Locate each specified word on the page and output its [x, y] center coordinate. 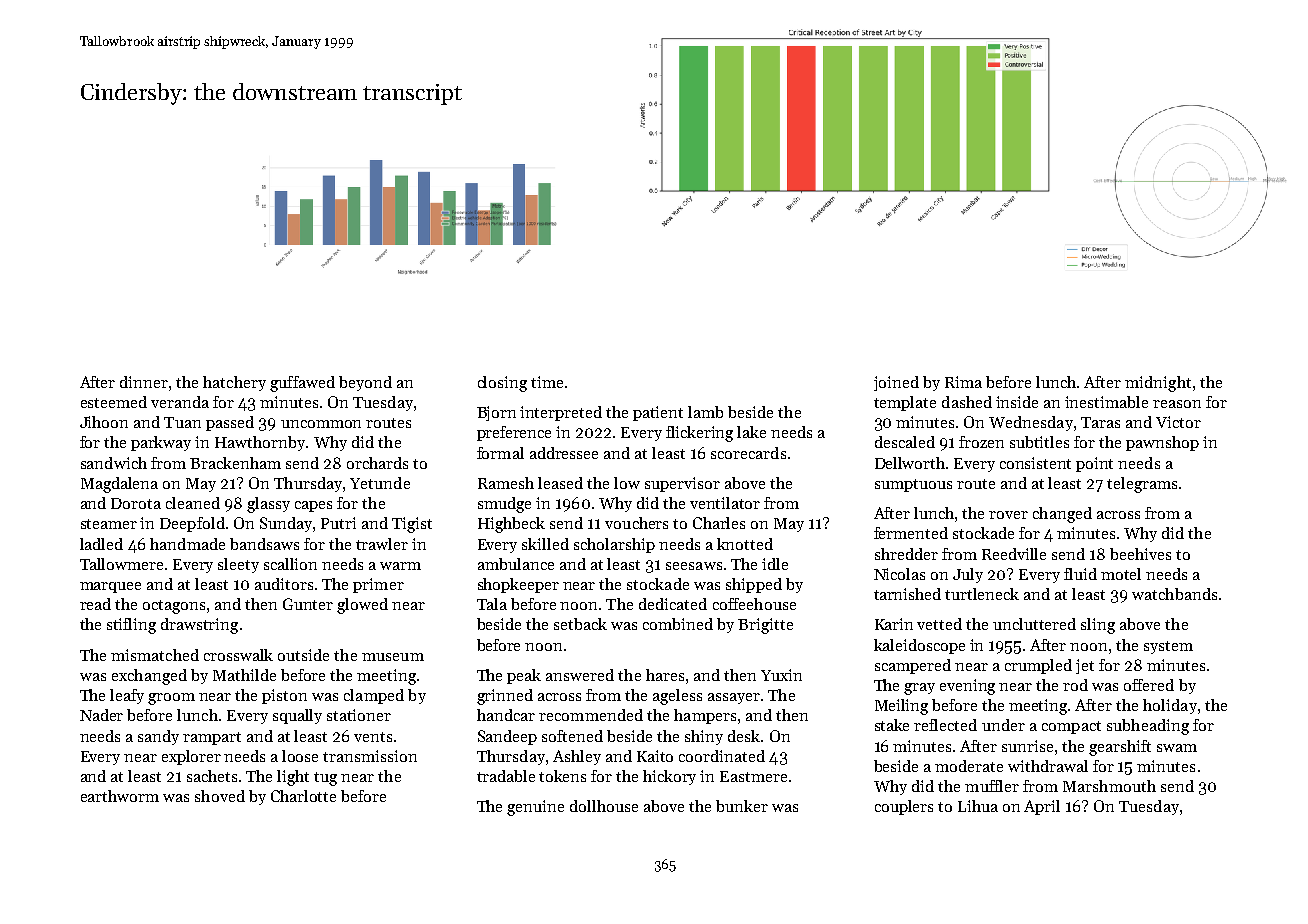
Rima [963, 382]
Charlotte [303, 796]
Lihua [978, 806]
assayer [734, 698]
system [1168, 647]
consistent [1035, 463]
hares [665, 675]
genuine [535, 808]
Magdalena [119, 485]
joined [896, 383]
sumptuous [913, 485]
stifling [131, 626]
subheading [1148, 727]
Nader [101, 715]
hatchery [234, 383]
